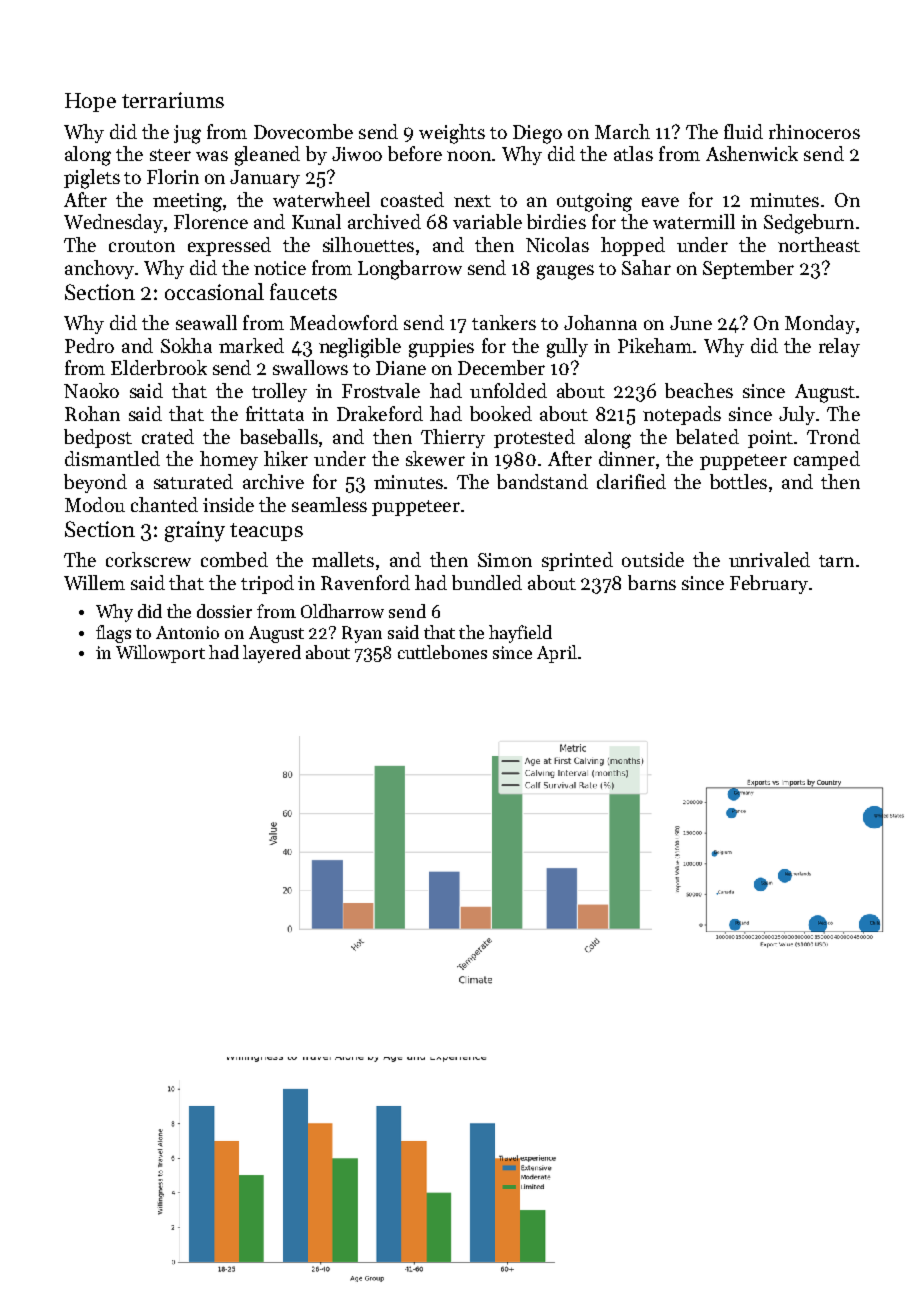 The image size is (924, 1308). Describe the element at coordinates (743, 131) in the document. I see `fluid` at that location.
